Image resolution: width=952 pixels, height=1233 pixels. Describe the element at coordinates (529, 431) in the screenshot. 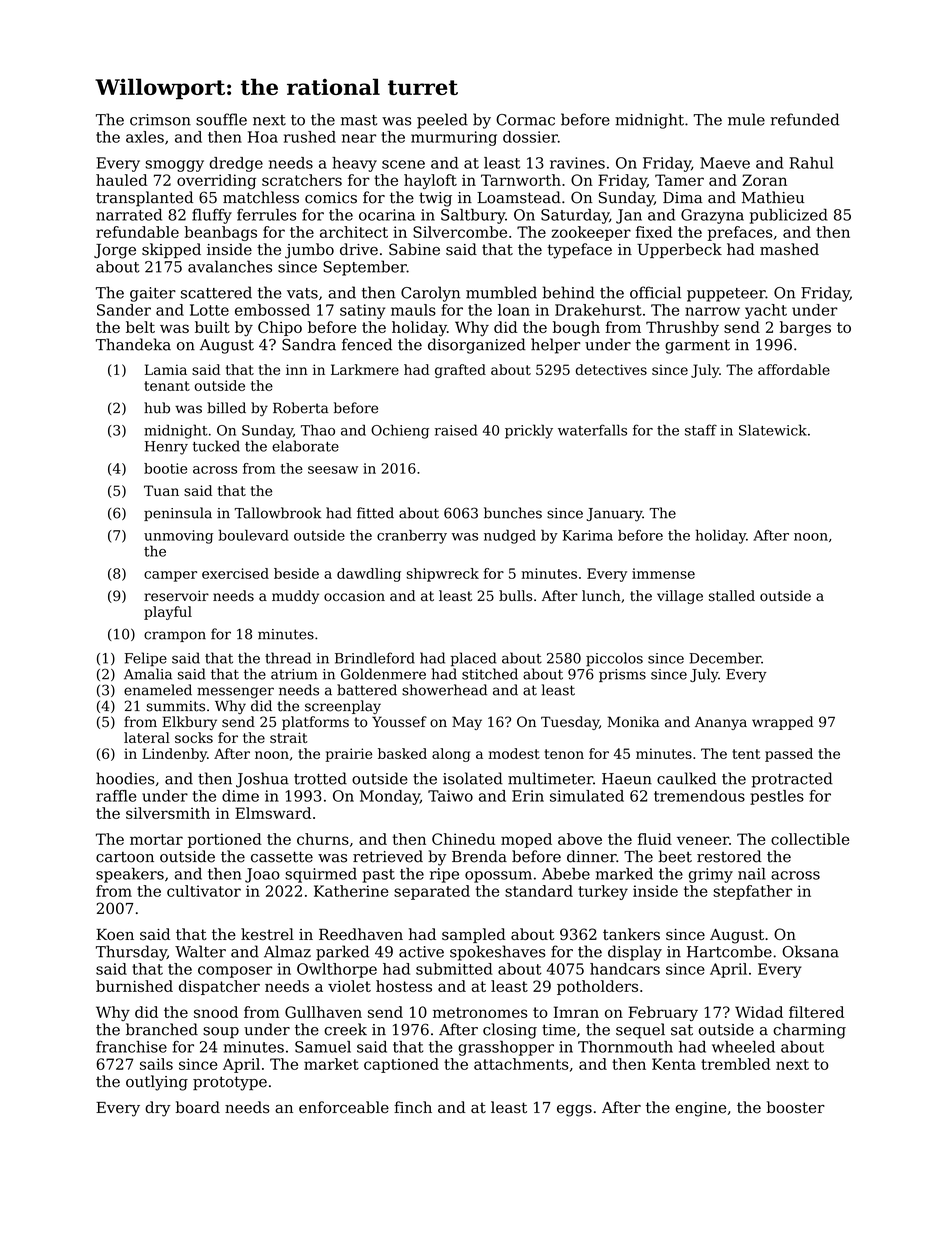

I see `prickly` at that location.
